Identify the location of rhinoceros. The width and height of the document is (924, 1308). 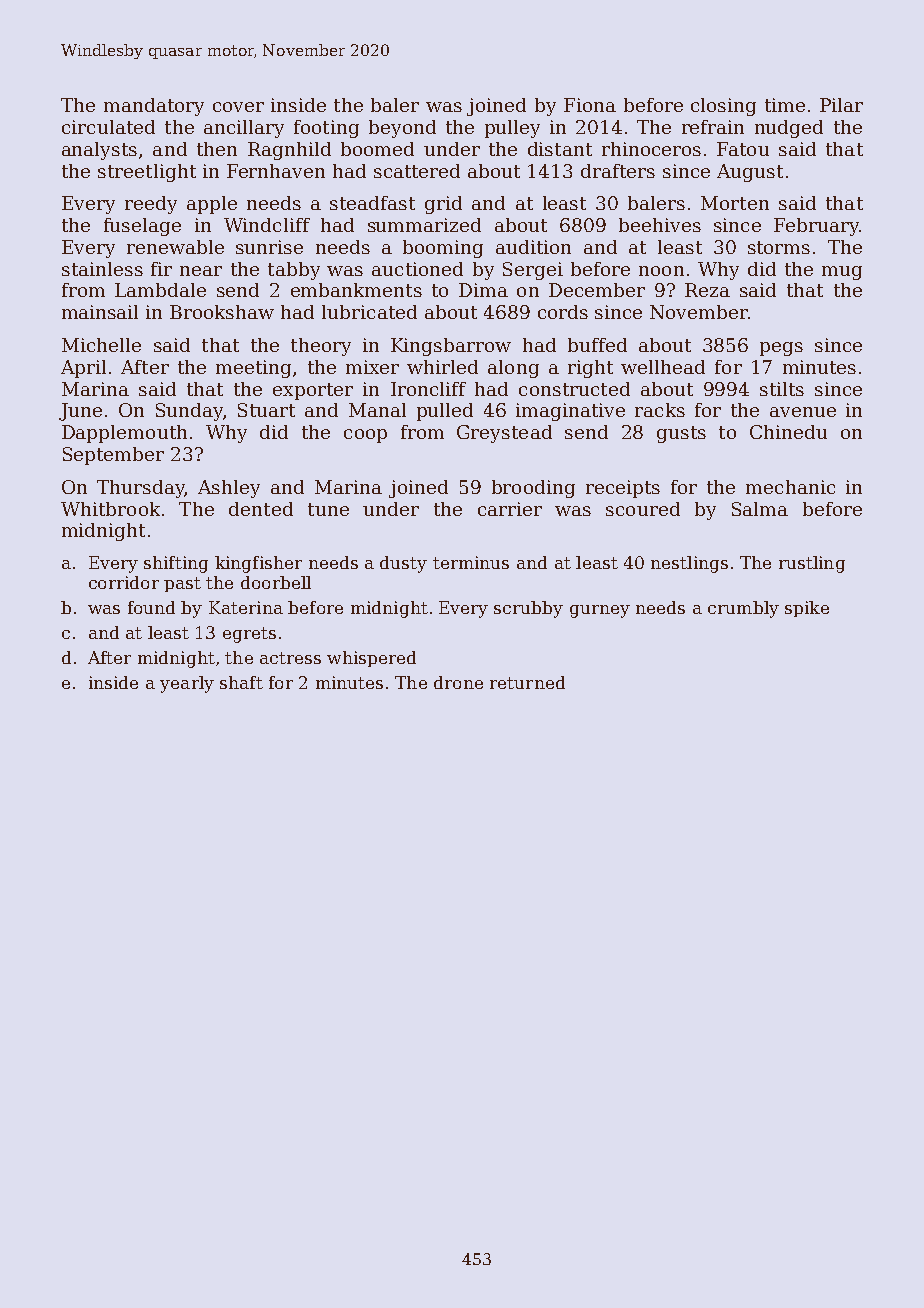
(651, 149).
